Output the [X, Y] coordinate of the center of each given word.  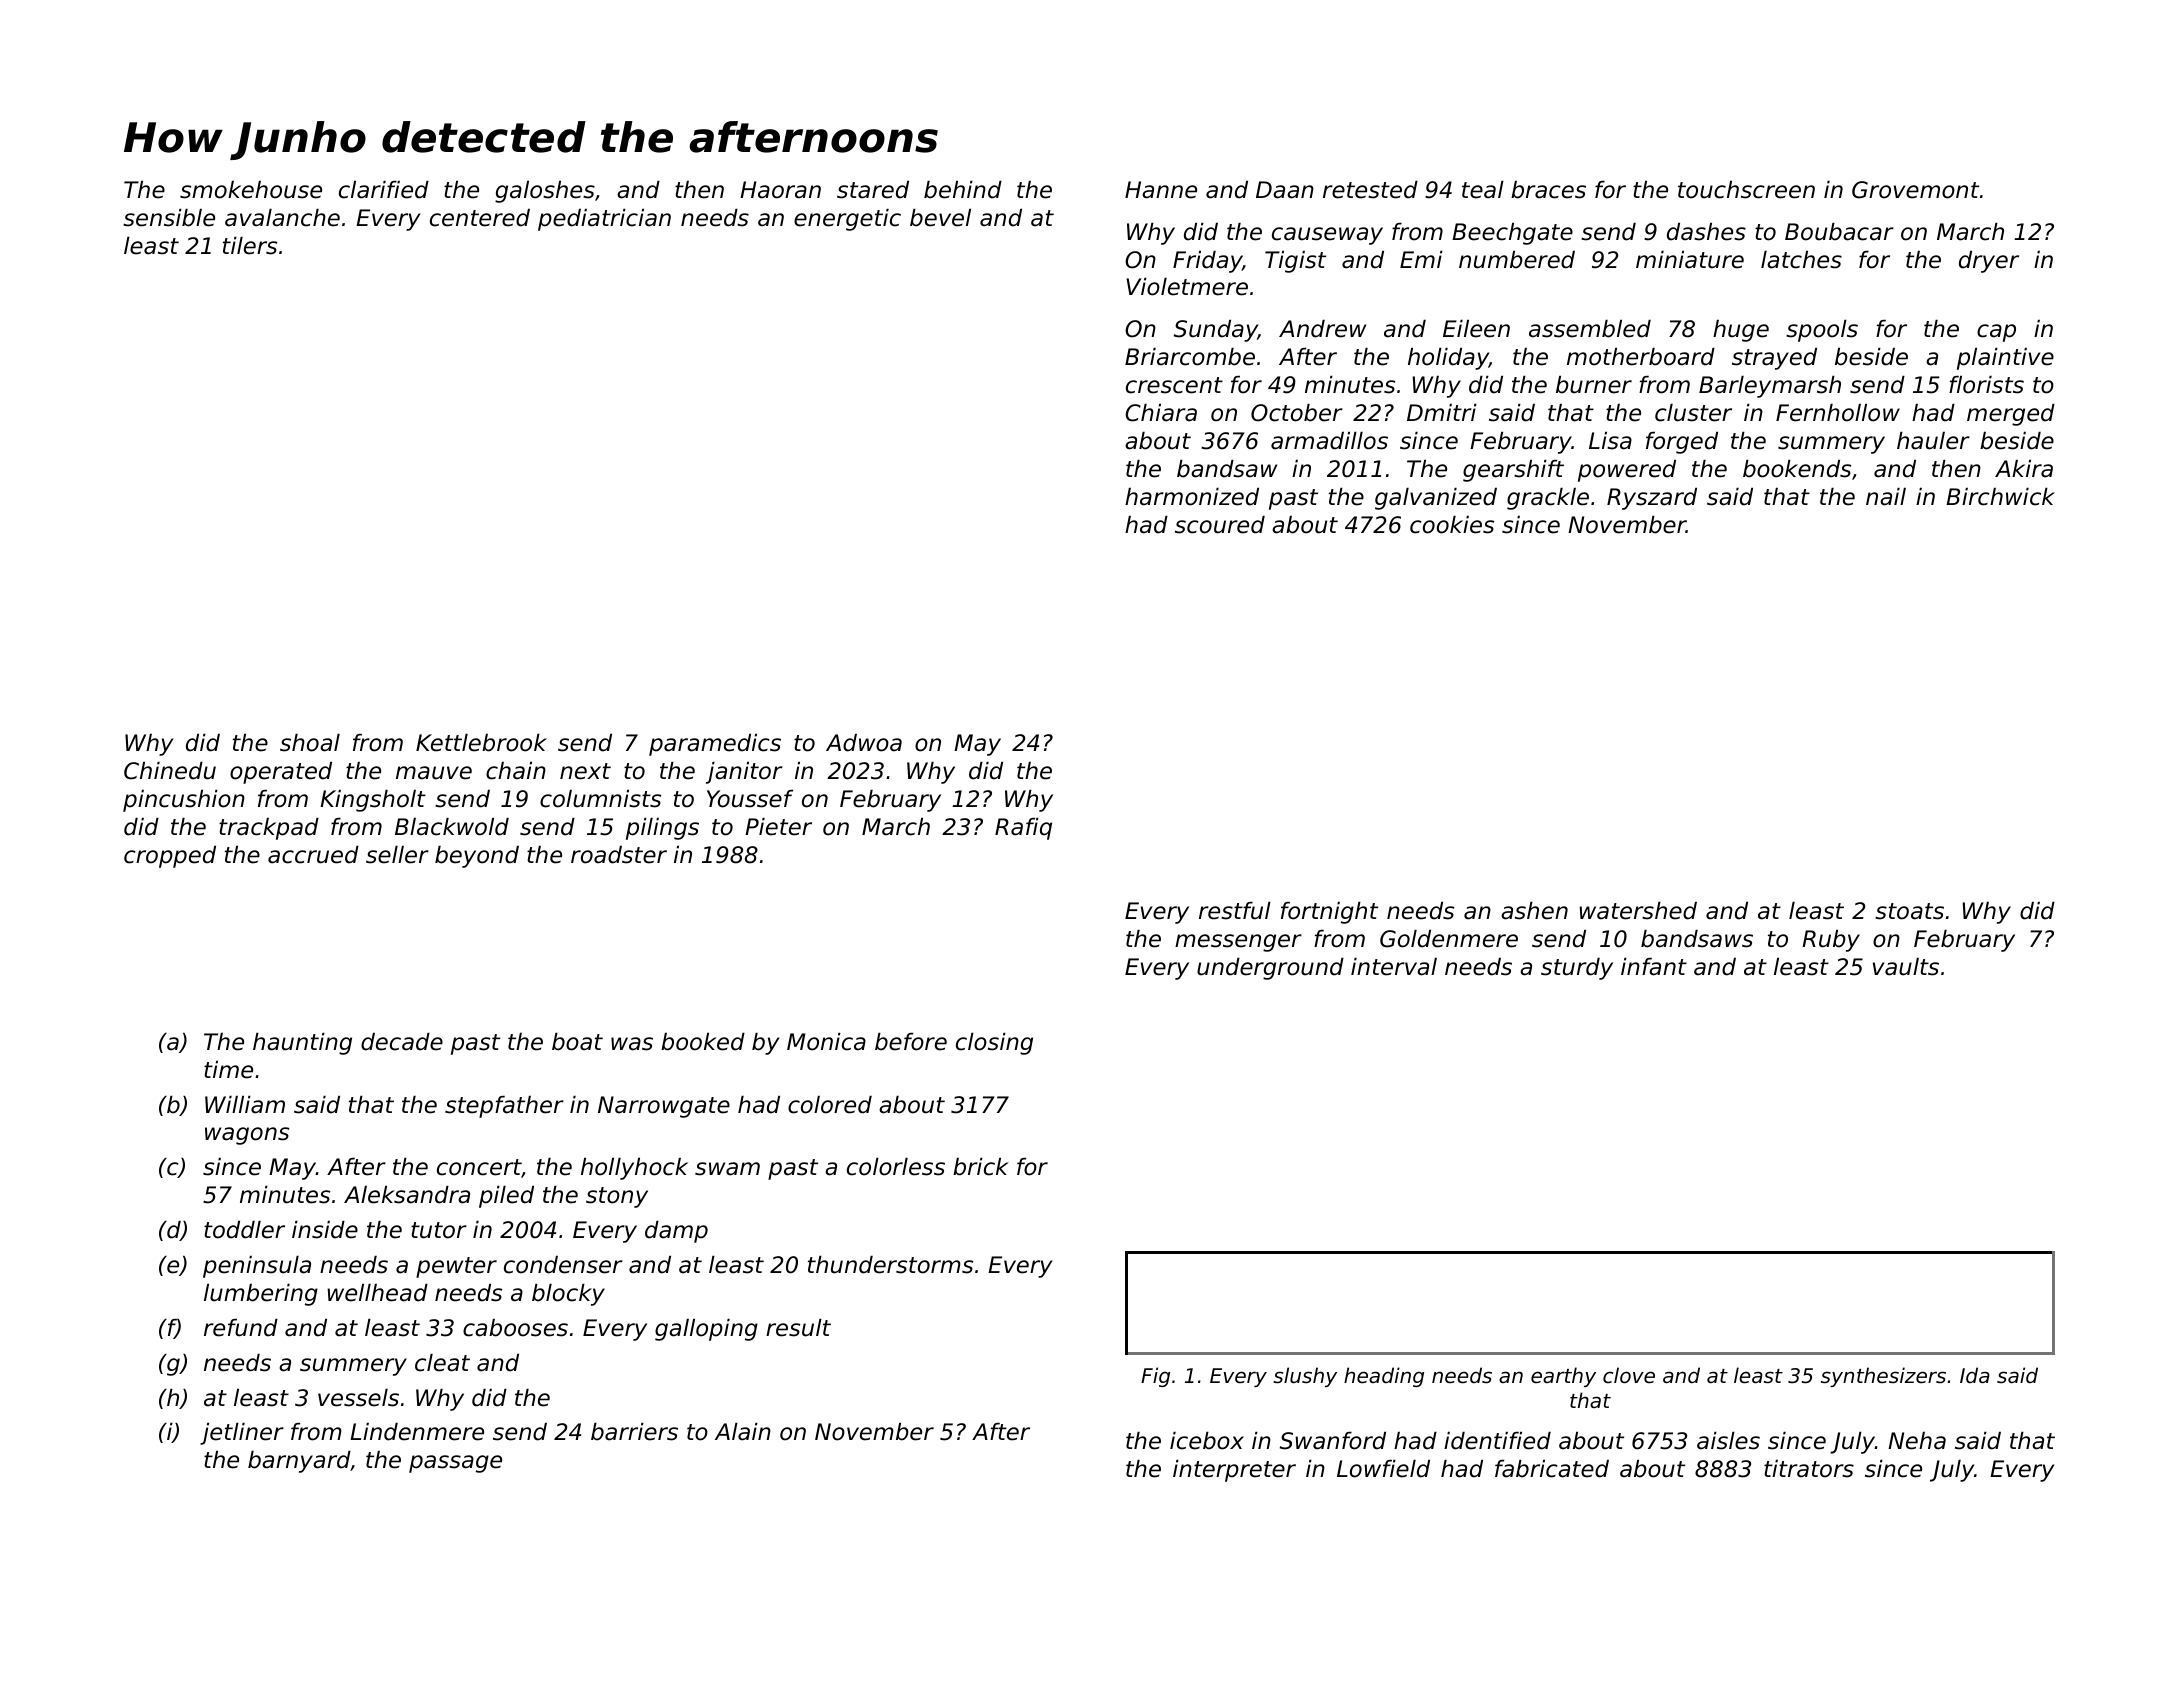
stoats [1909, 911]
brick [981, 1167]
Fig [1155, 1377]
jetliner [242, 1434]
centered [480, 218]
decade [402, 1042]
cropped [170, 857]
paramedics [715, 745]
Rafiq [1023, 829]
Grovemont [1915, 190]
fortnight [1329, 913]
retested [1370, 190]
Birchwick [2000, 497]
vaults [1906, 967]
